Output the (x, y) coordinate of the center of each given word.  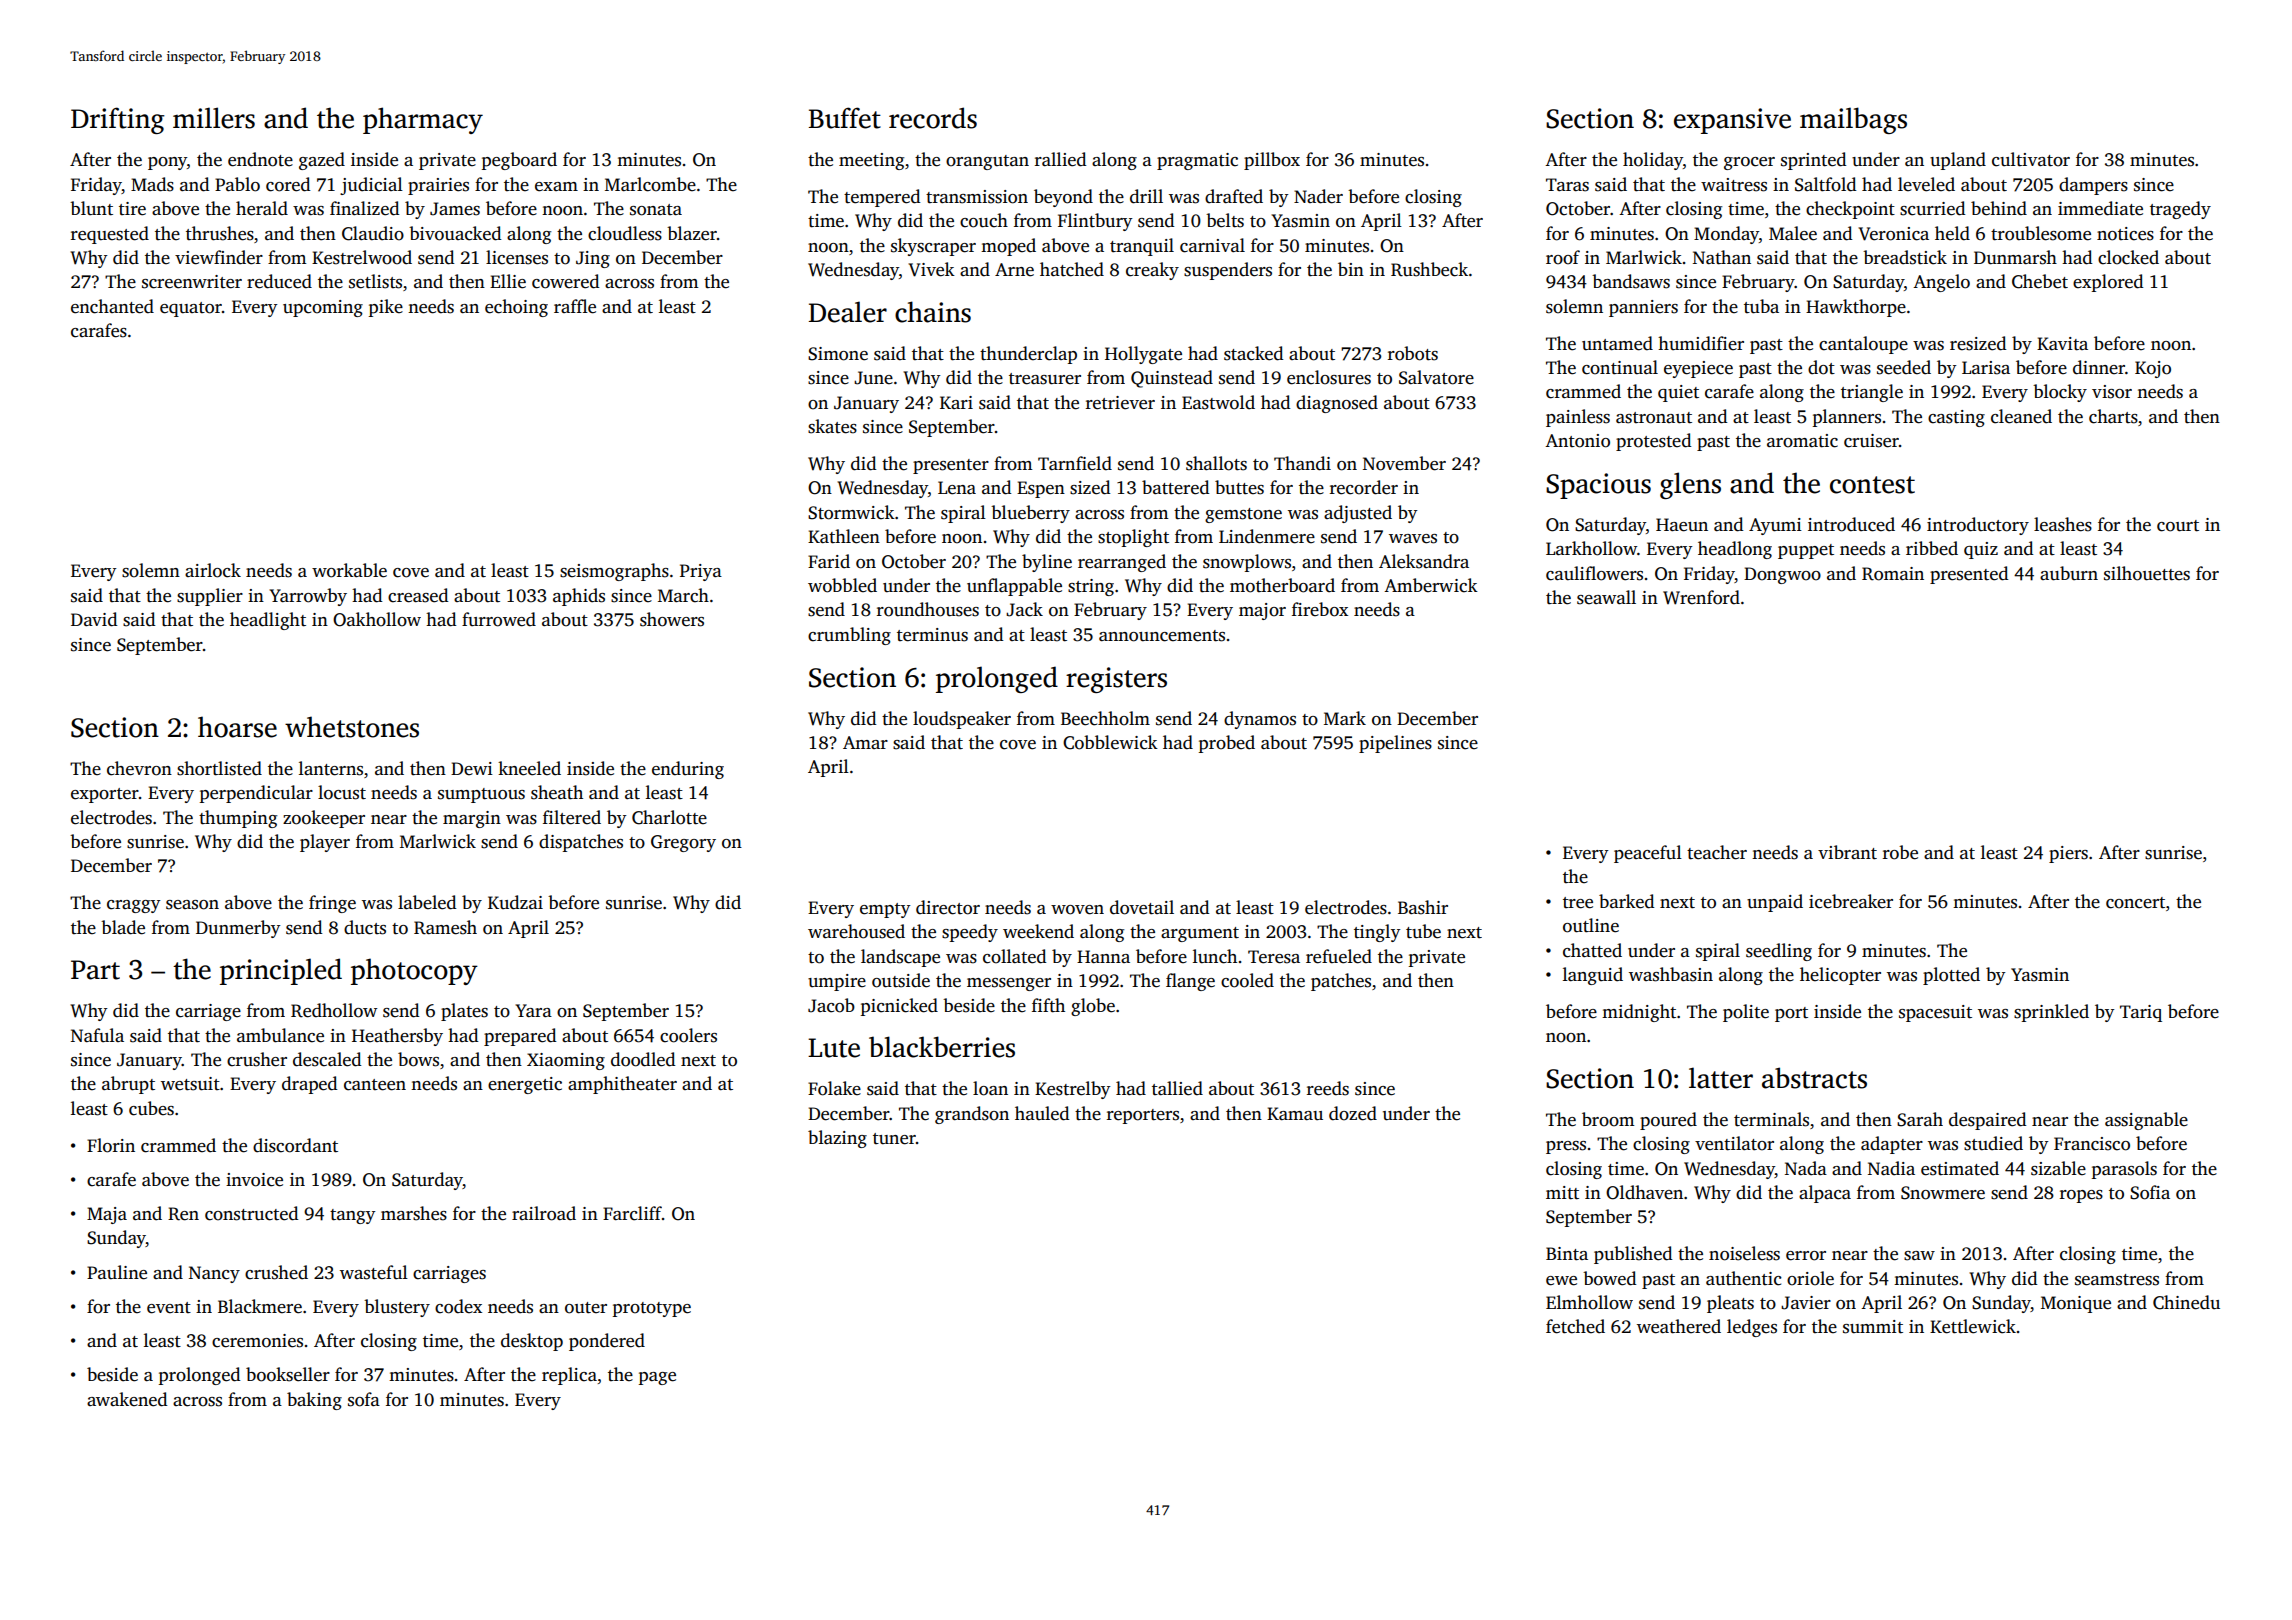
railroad (544, 1213)
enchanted (112, 306)
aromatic (1802, 441)
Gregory (683, 843)
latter (1721, 1078)
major (1262, 611)
